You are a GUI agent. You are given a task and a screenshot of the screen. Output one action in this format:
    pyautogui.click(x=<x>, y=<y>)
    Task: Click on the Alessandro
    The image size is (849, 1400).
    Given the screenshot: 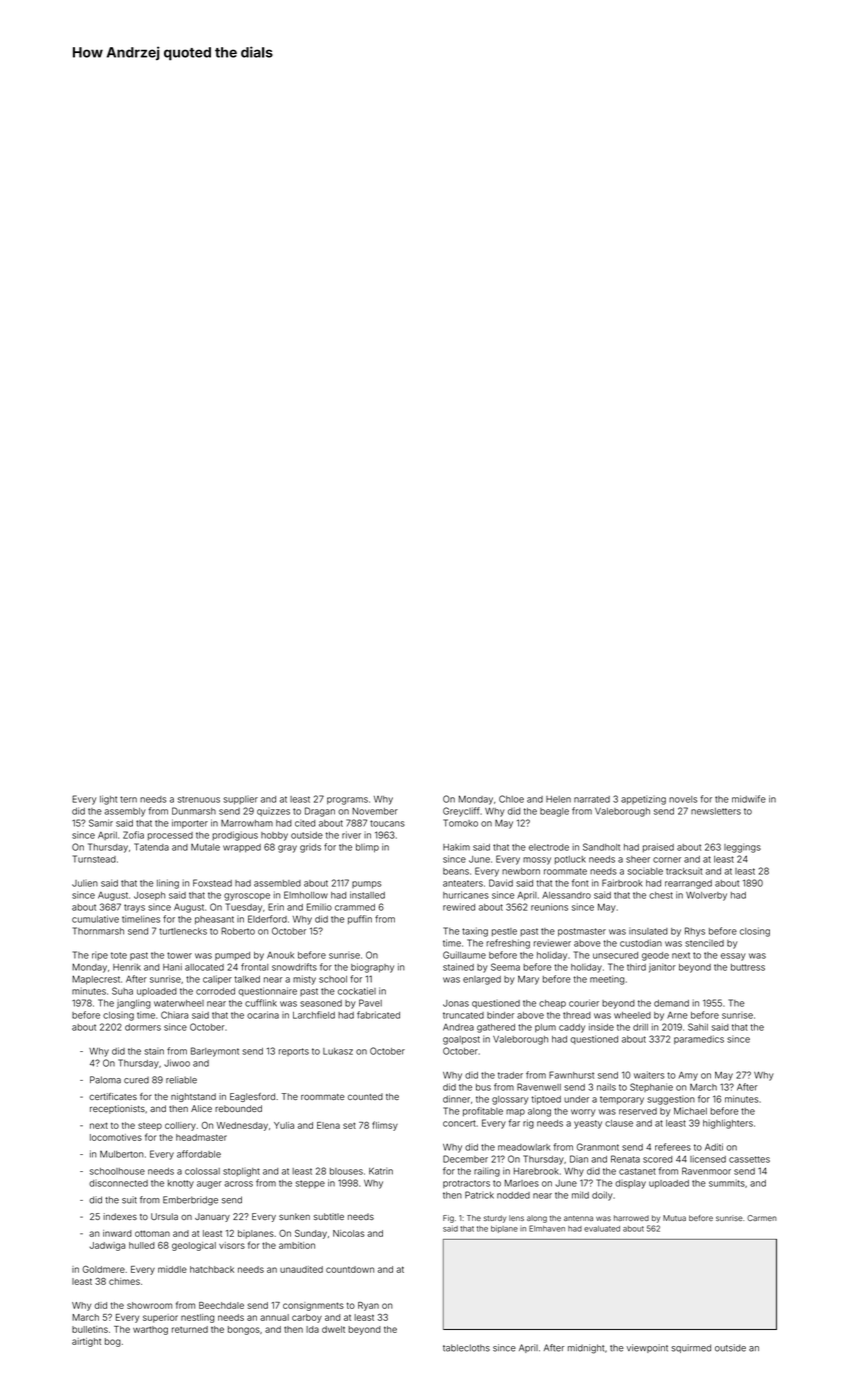 What is the action you would take?
    pyautogui.click(x=566, y=895)
